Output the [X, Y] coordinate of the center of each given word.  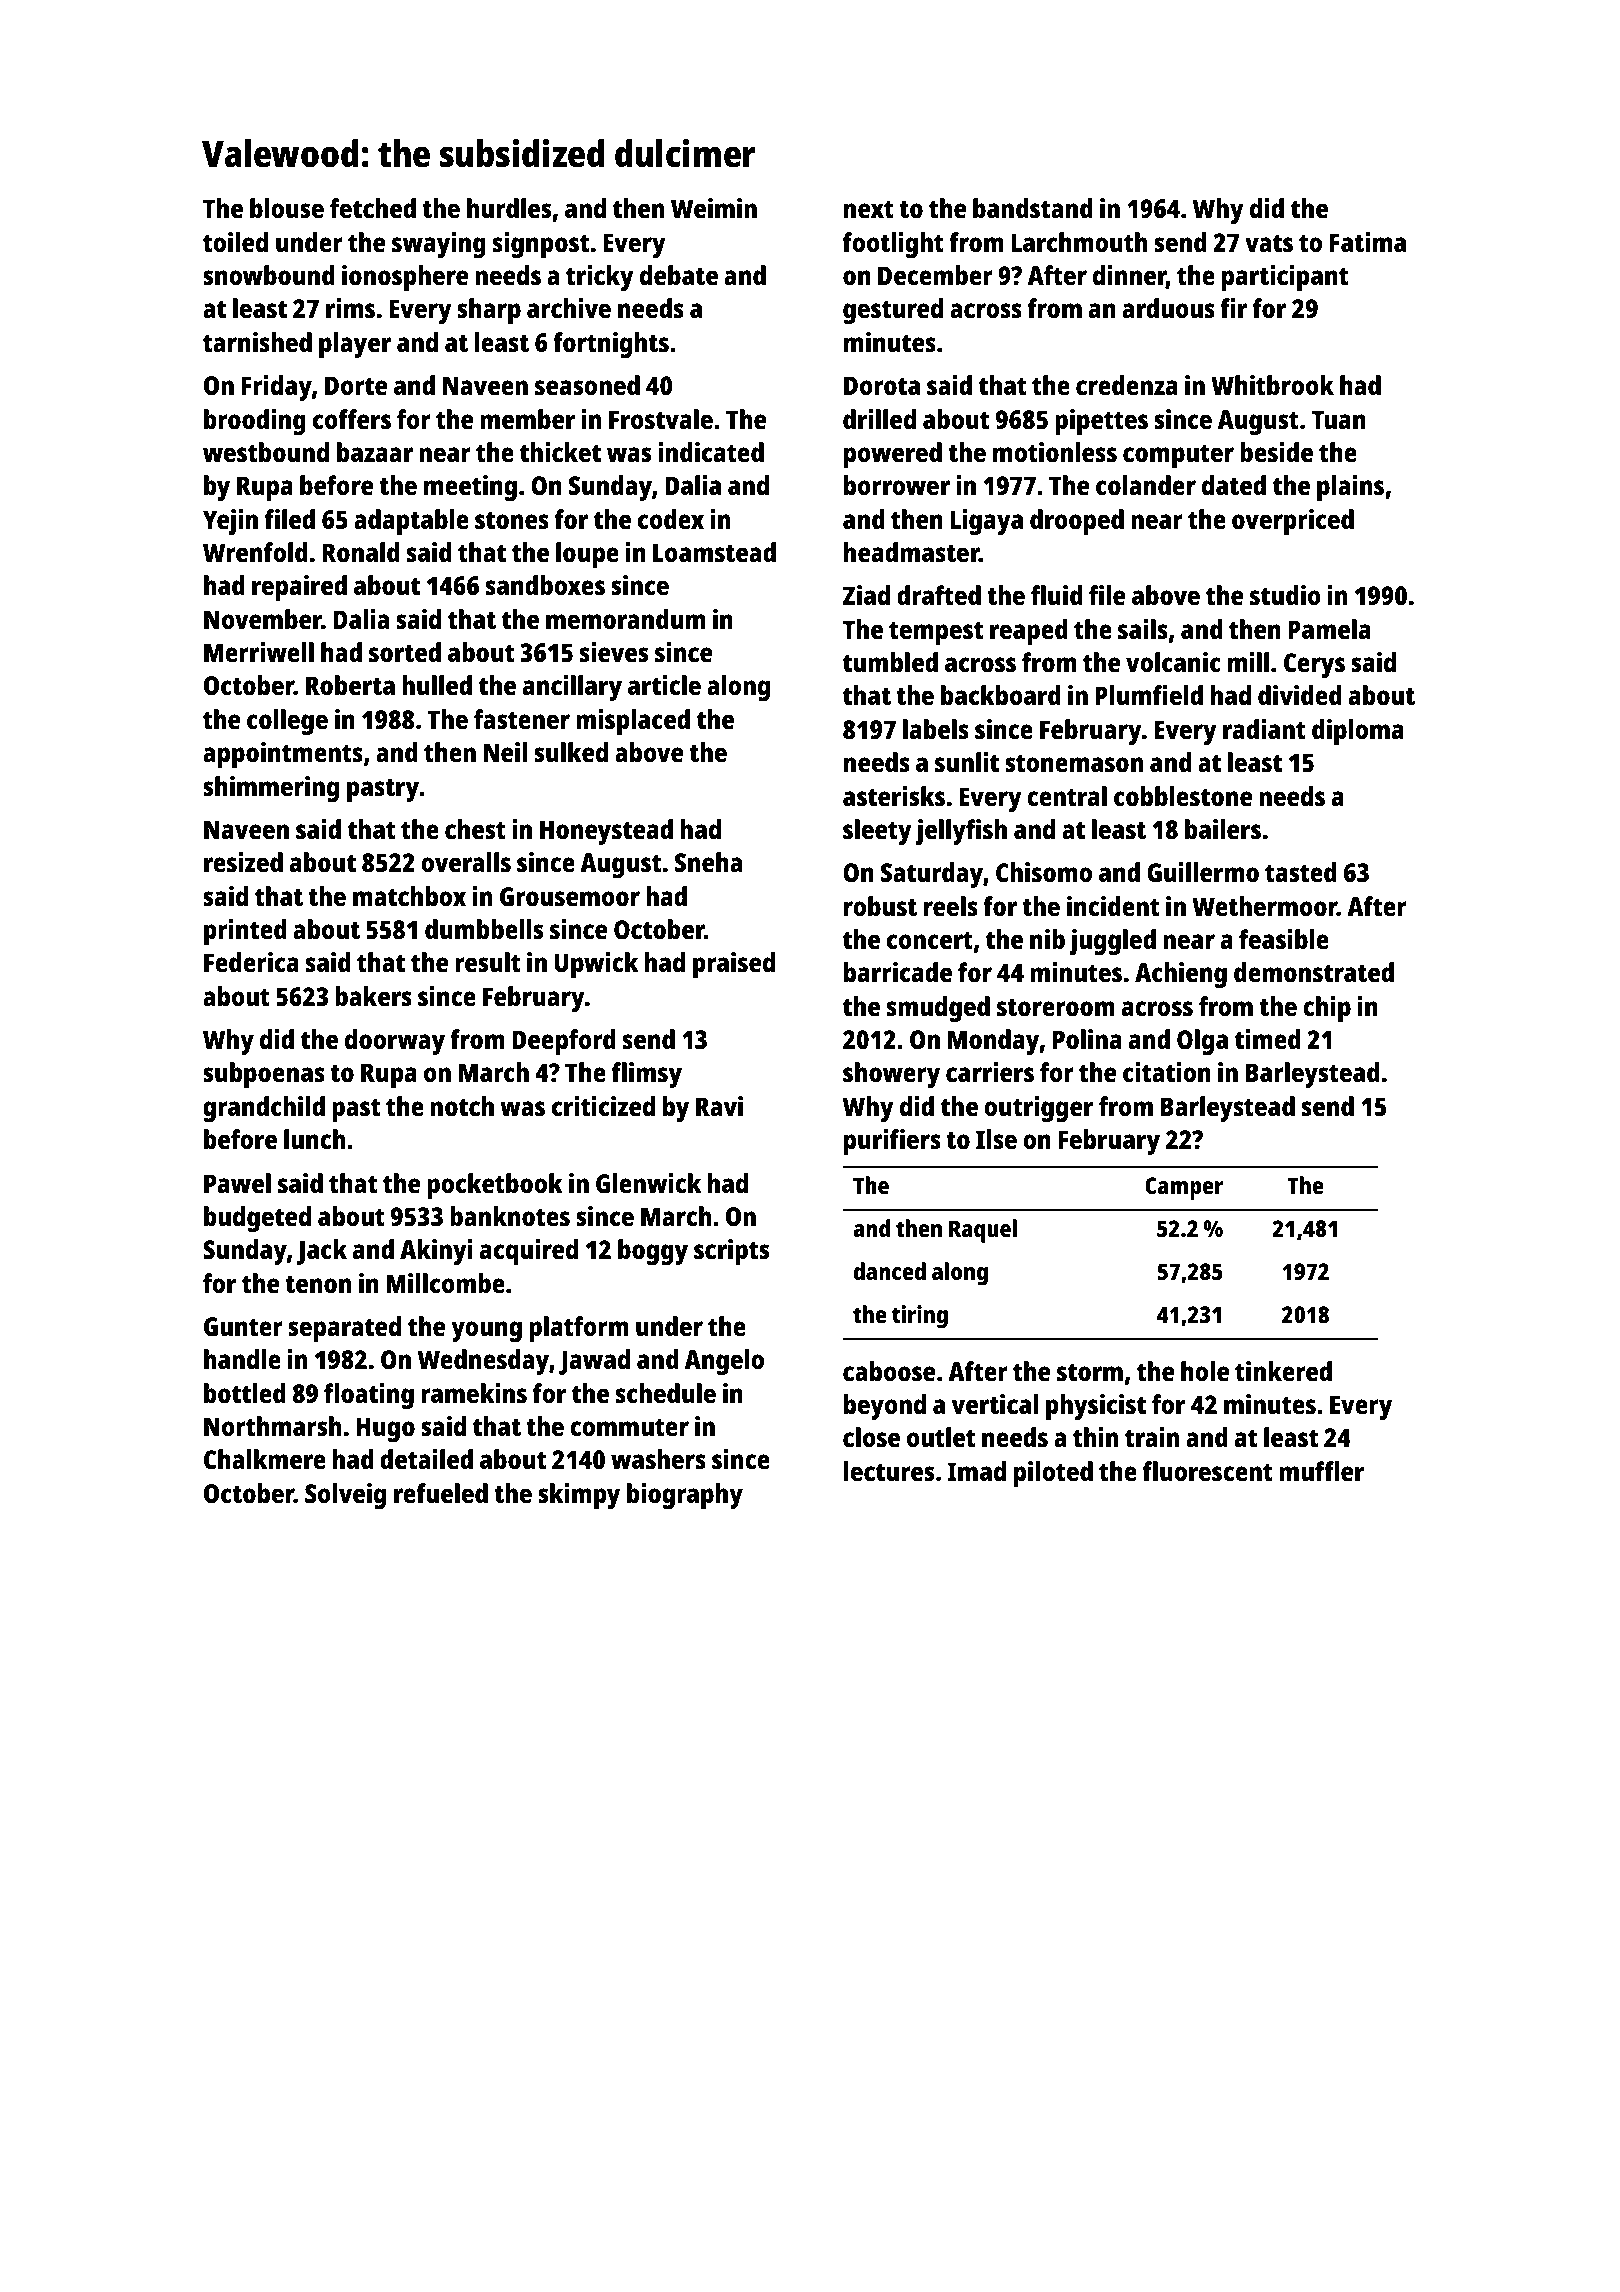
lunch [314, 1139]
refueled [441, 1493]
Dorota [882, 385]
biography [685, 1496]
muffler [1321, 1471]
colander [1146, 485]
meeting [470, 488]
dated [1234, 485]
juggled [1112, 942]
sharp [489, 311]
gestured [893, 311]
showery [891, 1075]
